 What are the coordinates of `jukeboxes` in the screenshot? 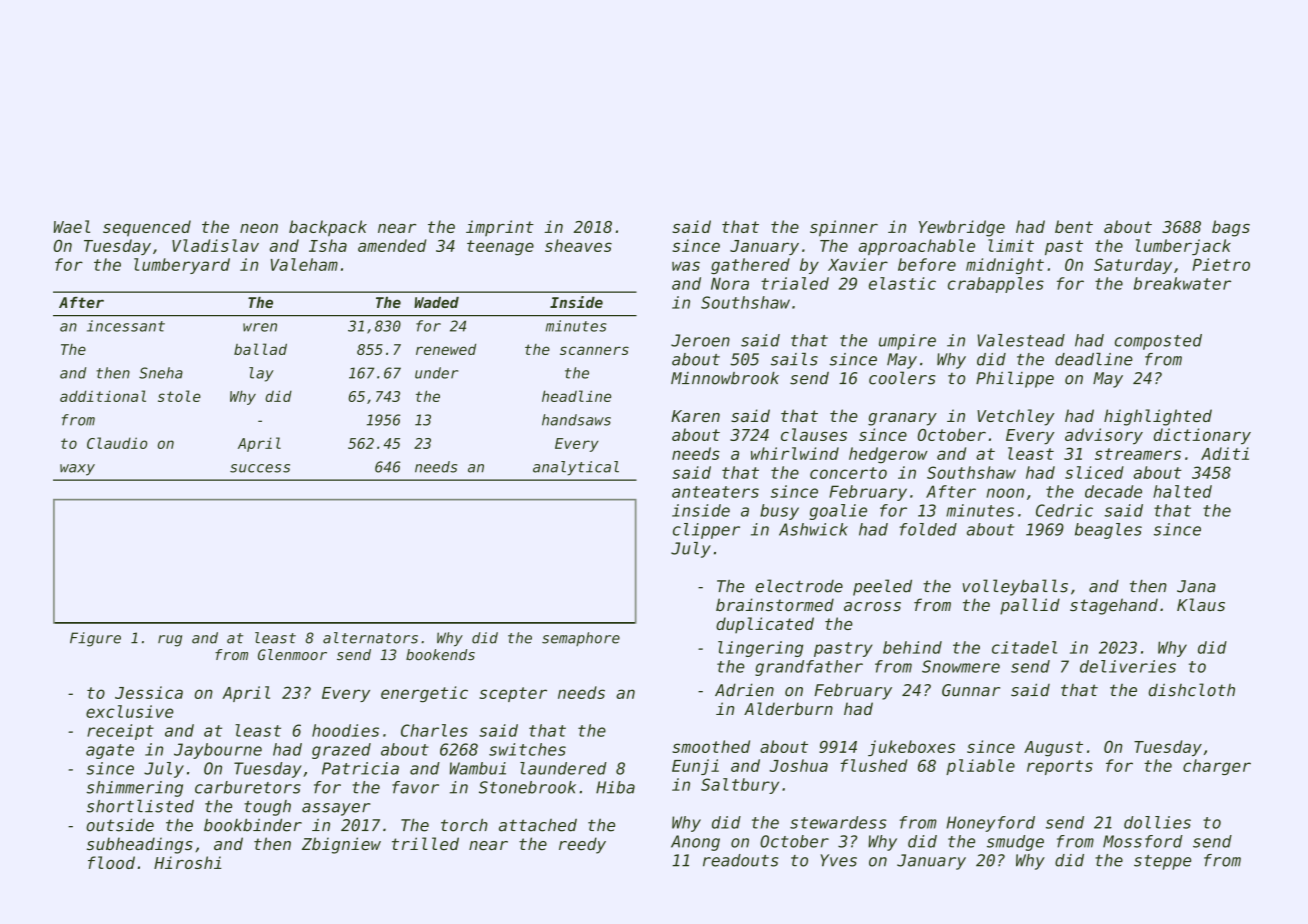 It's located at (911, 748).
